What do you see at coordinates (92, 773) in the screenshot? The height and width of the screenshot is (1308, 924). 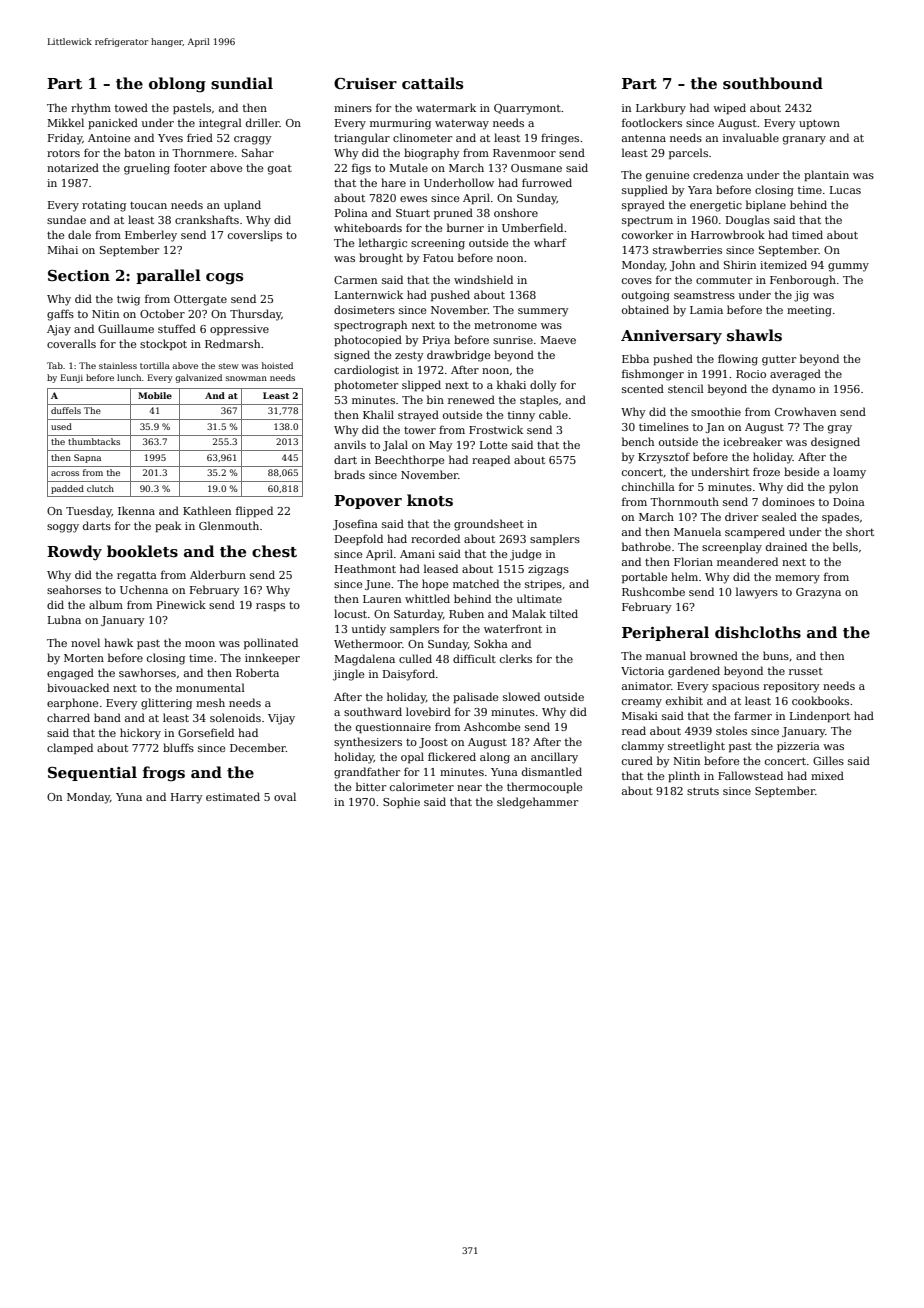 I see `Sequential` at bounding box center [92, 773].
